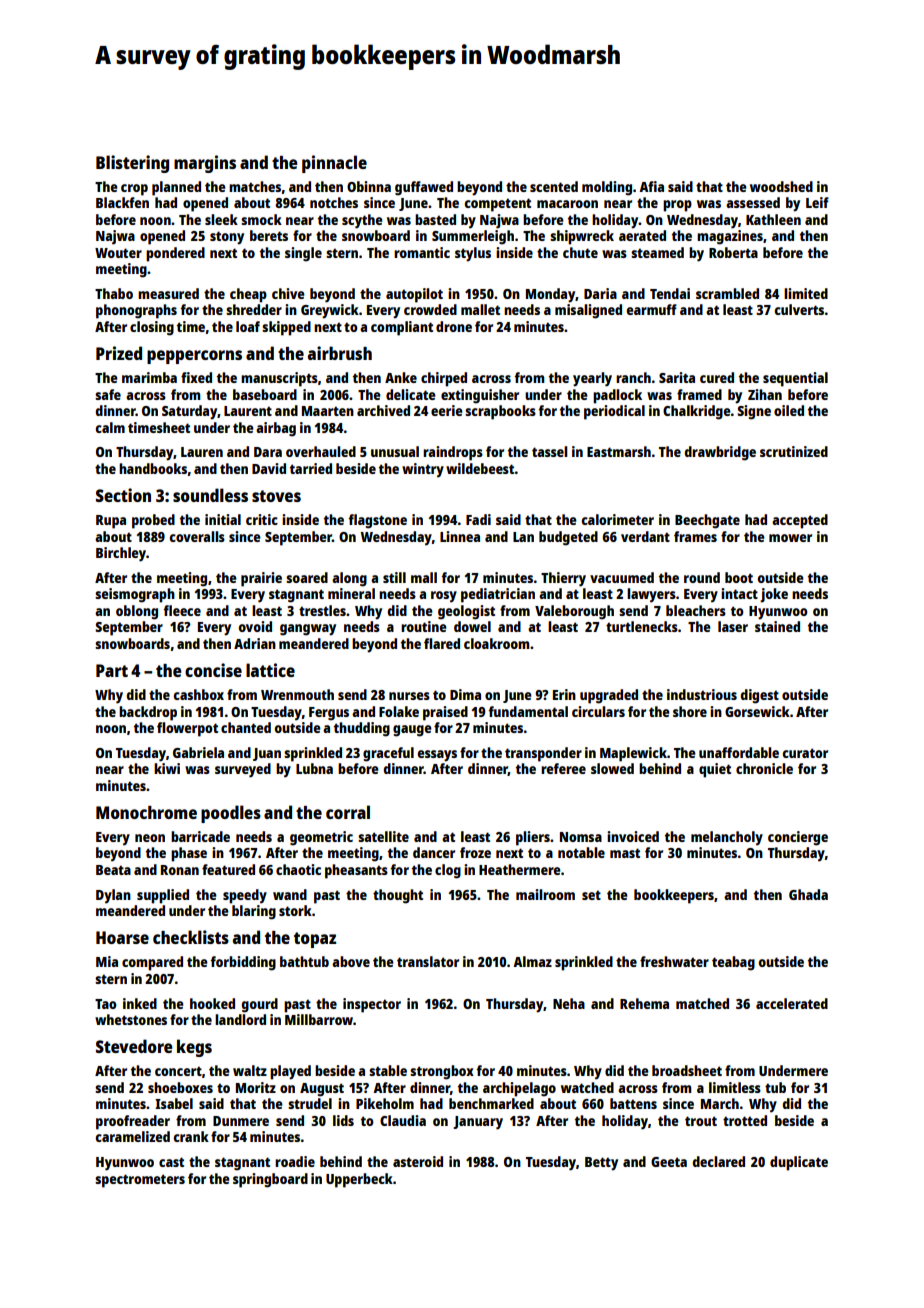 This screenshot has height=1308, width=924. I want to click on handbooks, so click(153, 468).
